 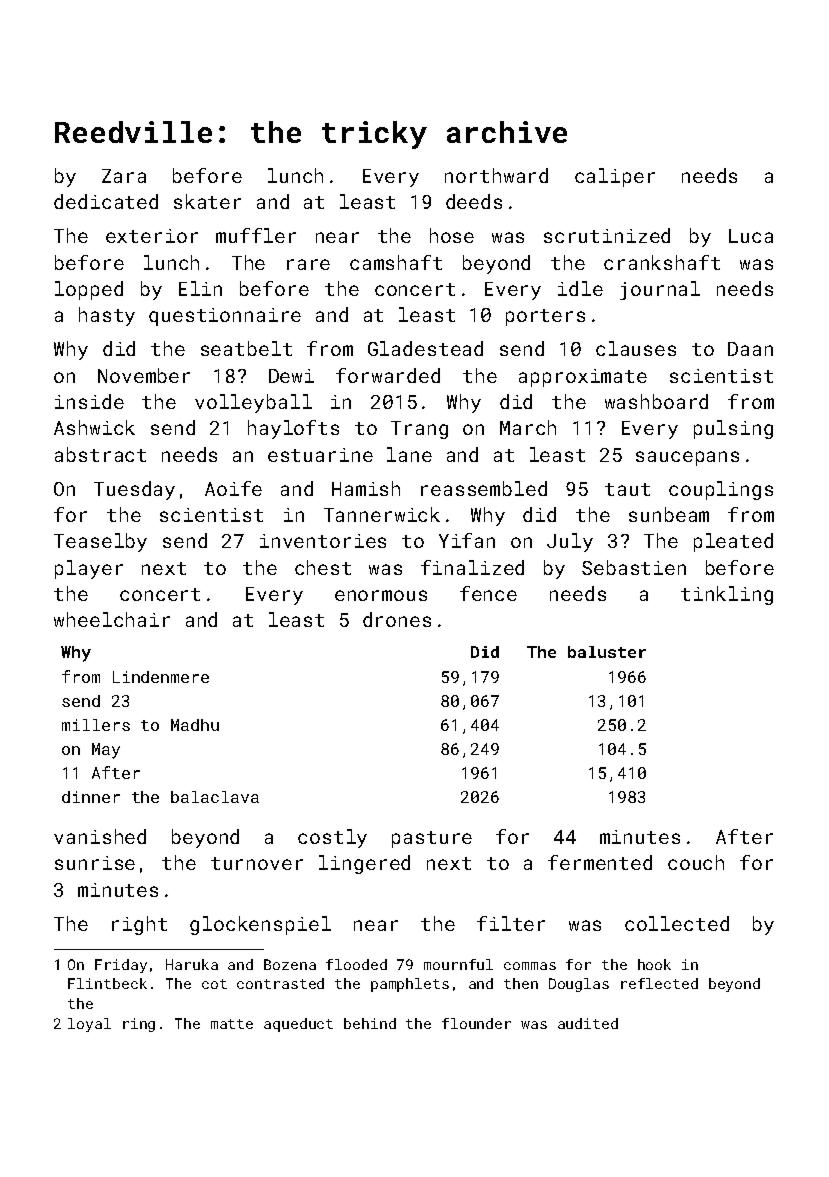 What do you see at coordinates (233, 488) in the screenshot?
I see `Aoife` at bounding box center [233, 488].
